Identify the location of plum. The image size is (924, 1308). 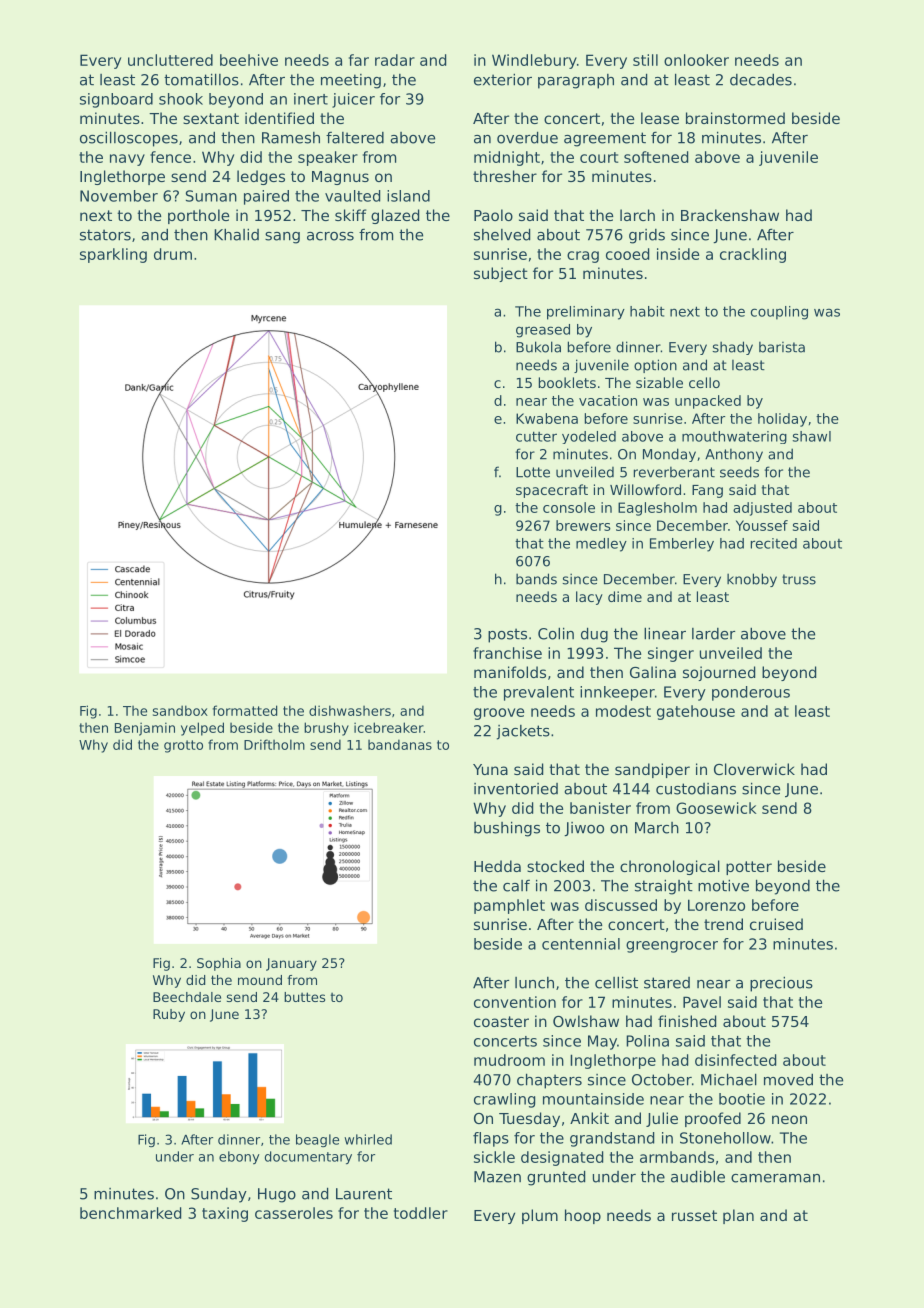
(540, 1216).
